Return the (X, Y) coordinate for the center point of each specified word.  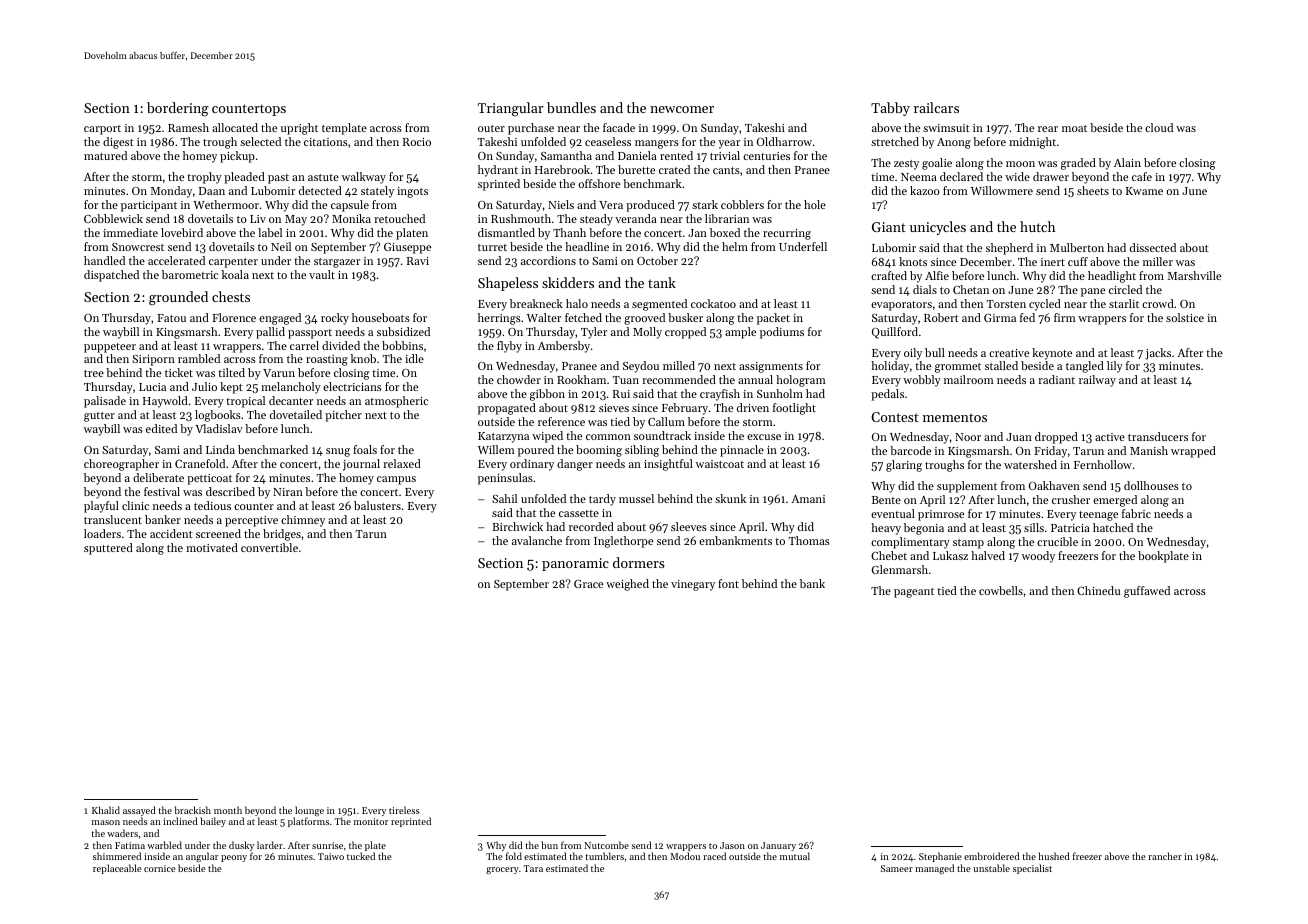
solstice (1185, 317)
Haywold (165, 402)
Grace (588, 584)
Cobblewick (113, 218)
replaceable (117, 869)
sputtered (108, 549)
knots (913, 261)
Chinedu (1098, 590)
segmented (659, 305)
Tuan (626, 380)
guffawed (1147, 592)
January (778, 846)
